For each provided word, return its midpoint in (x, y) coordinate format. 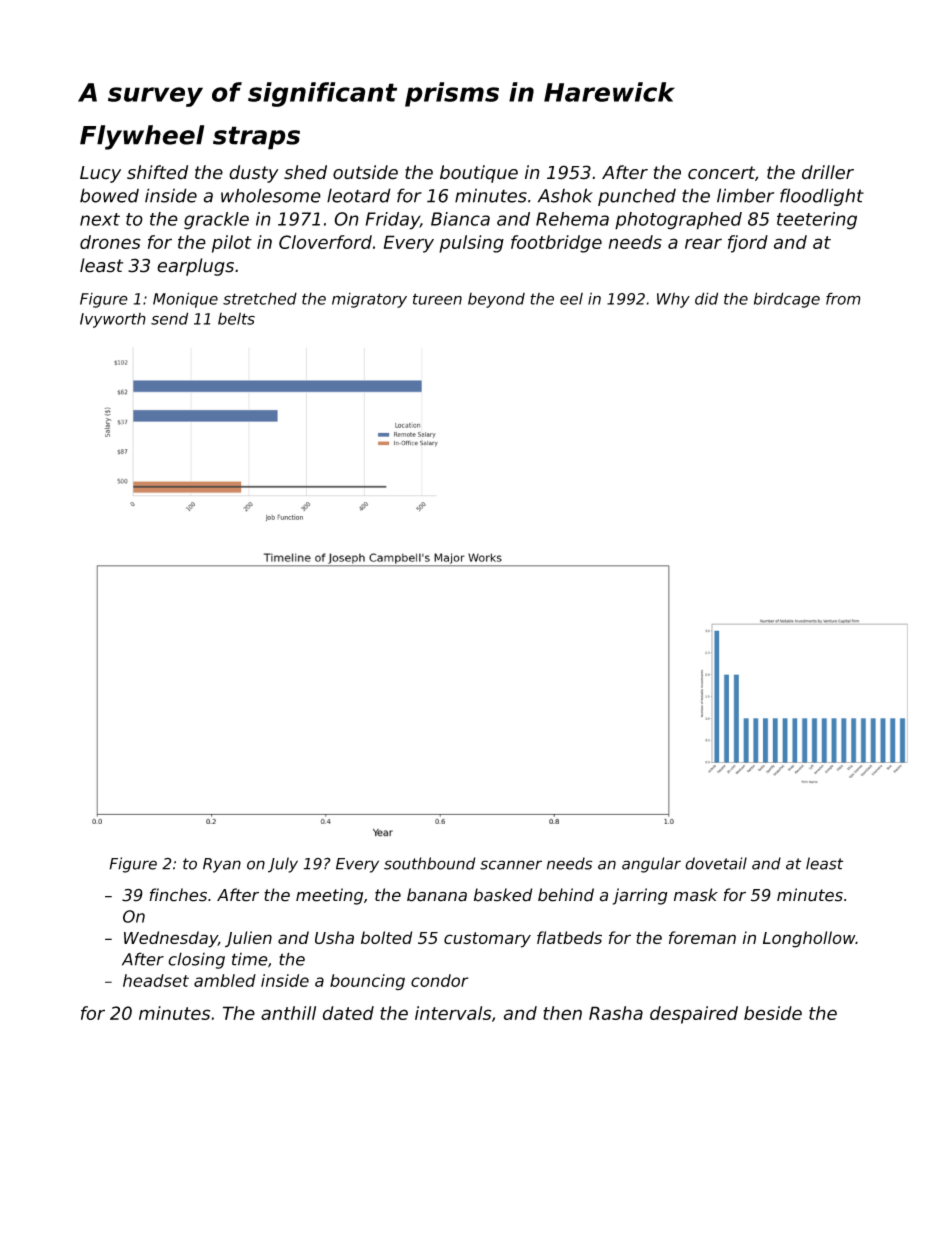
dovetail (716, 863)
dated (348, 1013)
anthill (288, 1013)
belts (236, 318)
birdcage (787, 300)
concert (721, 173)
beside (773, 1013)
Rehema (572, 219)
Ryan (222, 865)
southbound (430, 863)
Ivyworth (113, 320)
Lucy (100, 174)
